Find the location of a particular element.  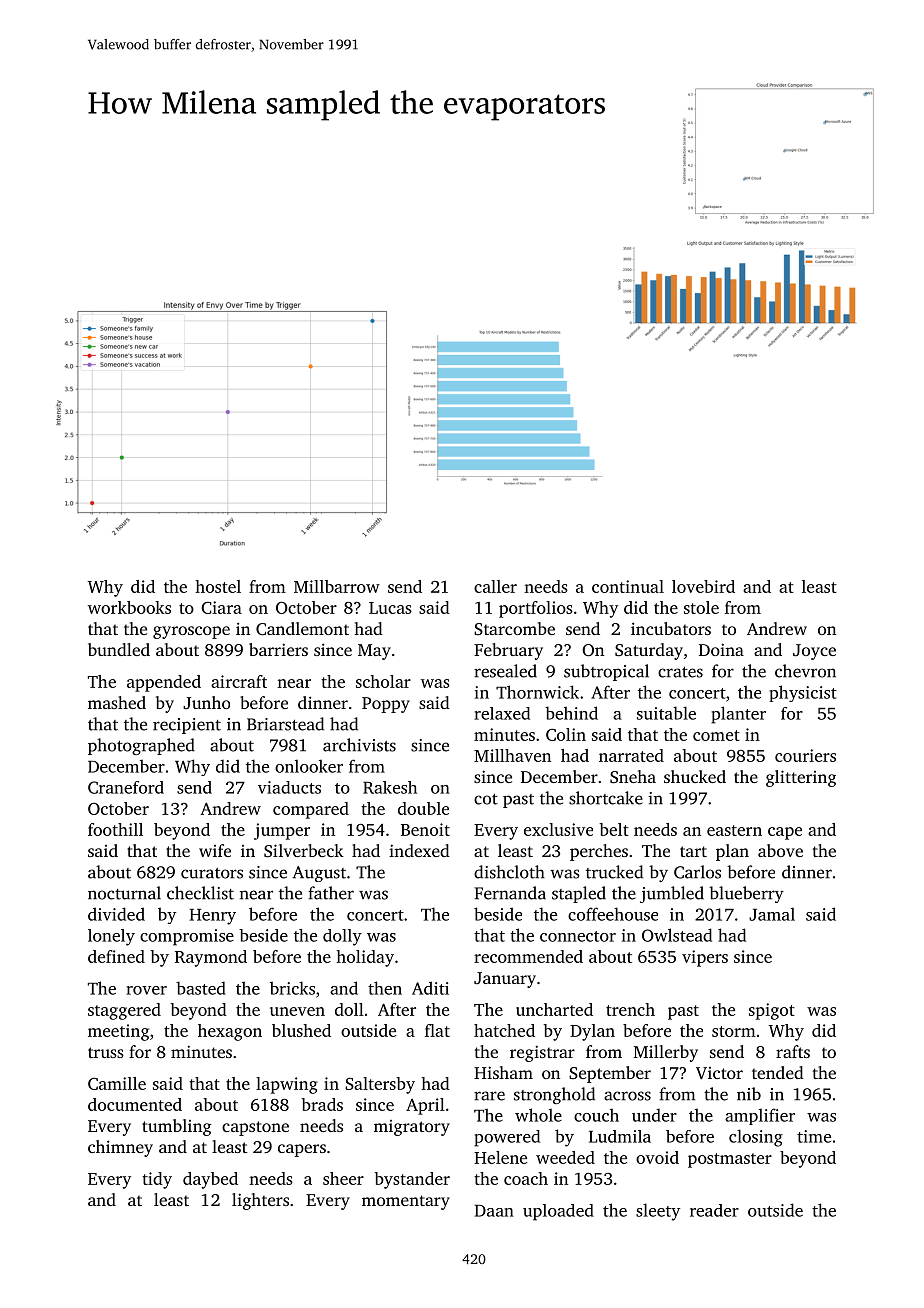

amplifier is located at coordinates (760, 1116).
